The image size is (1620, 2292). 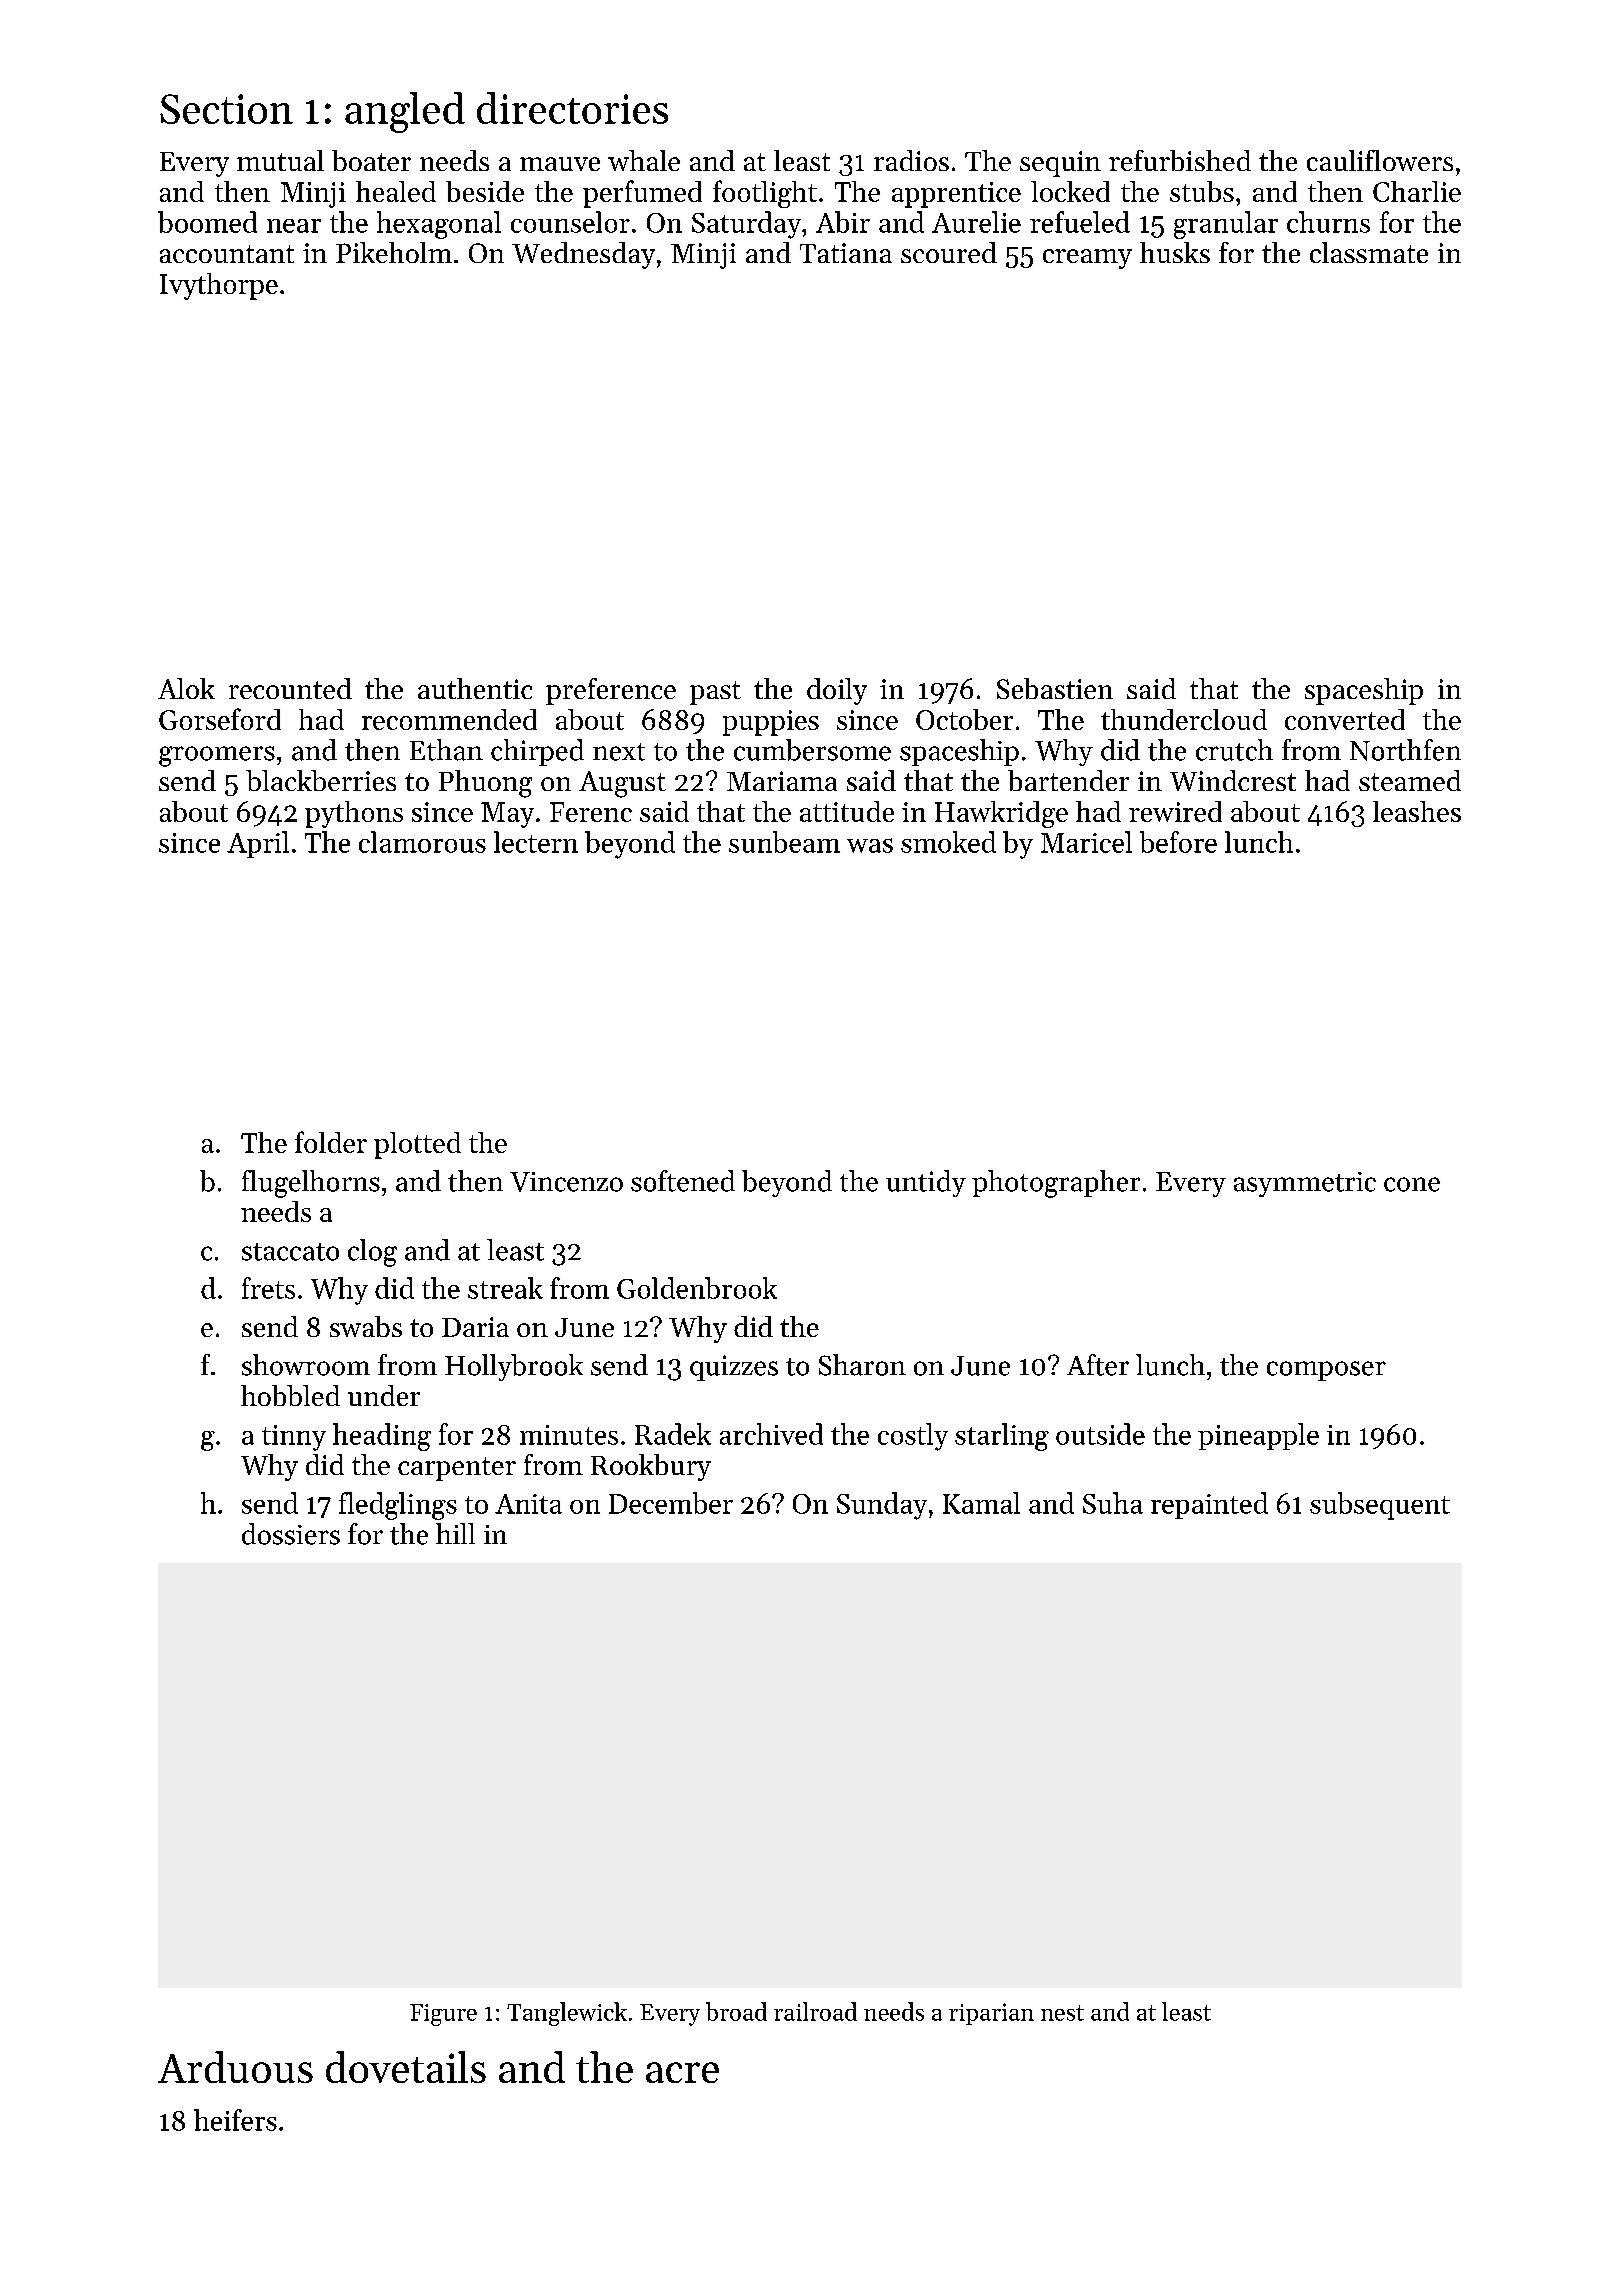 I want to click on acre, so click(x=682, y=2072).
